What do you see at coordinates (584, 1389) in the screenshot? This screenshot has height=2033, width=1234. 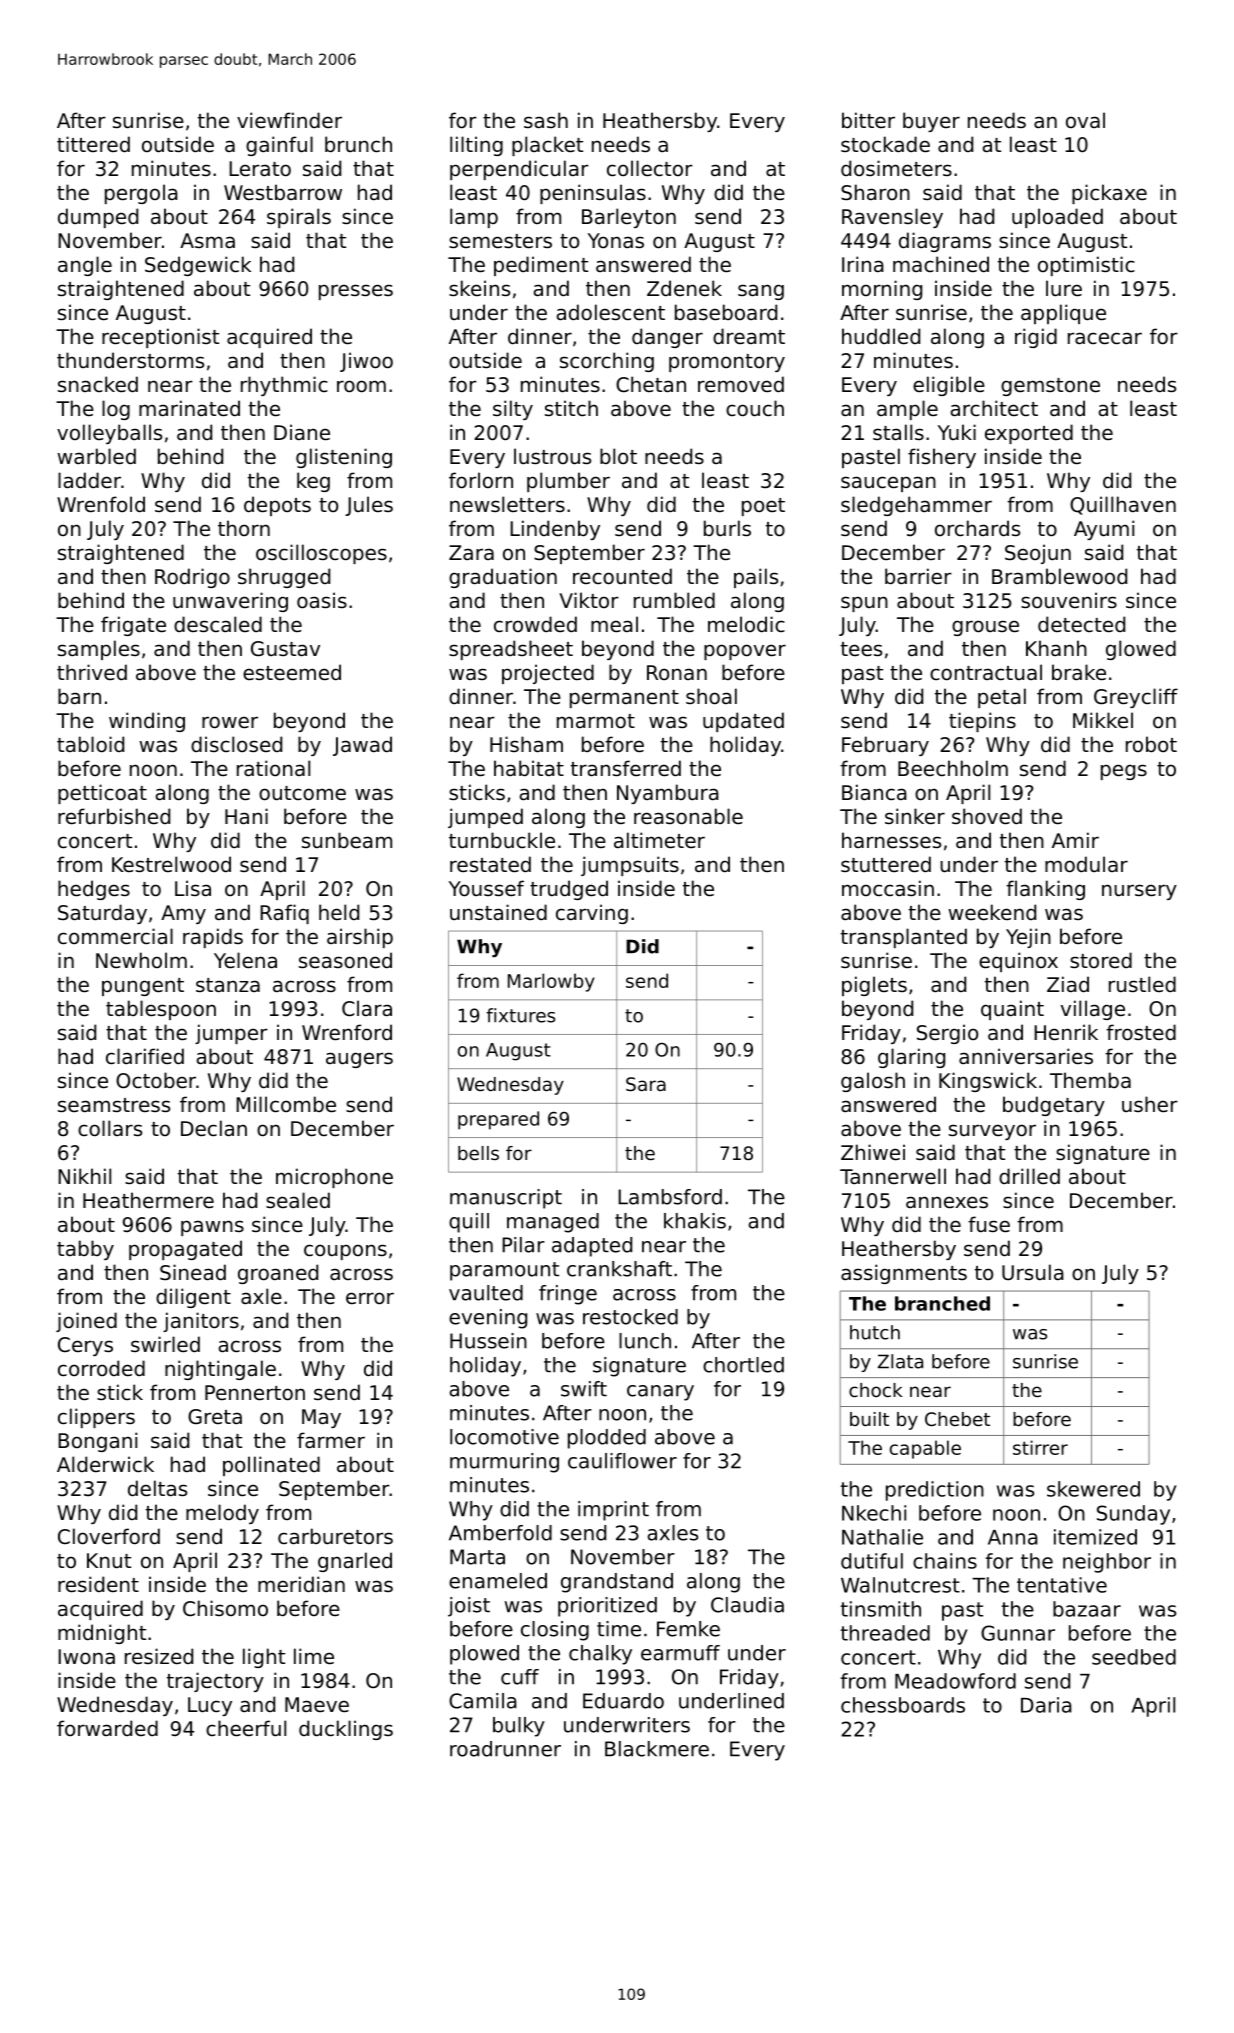 I see `swift` at bounding box center [584, 1389].
